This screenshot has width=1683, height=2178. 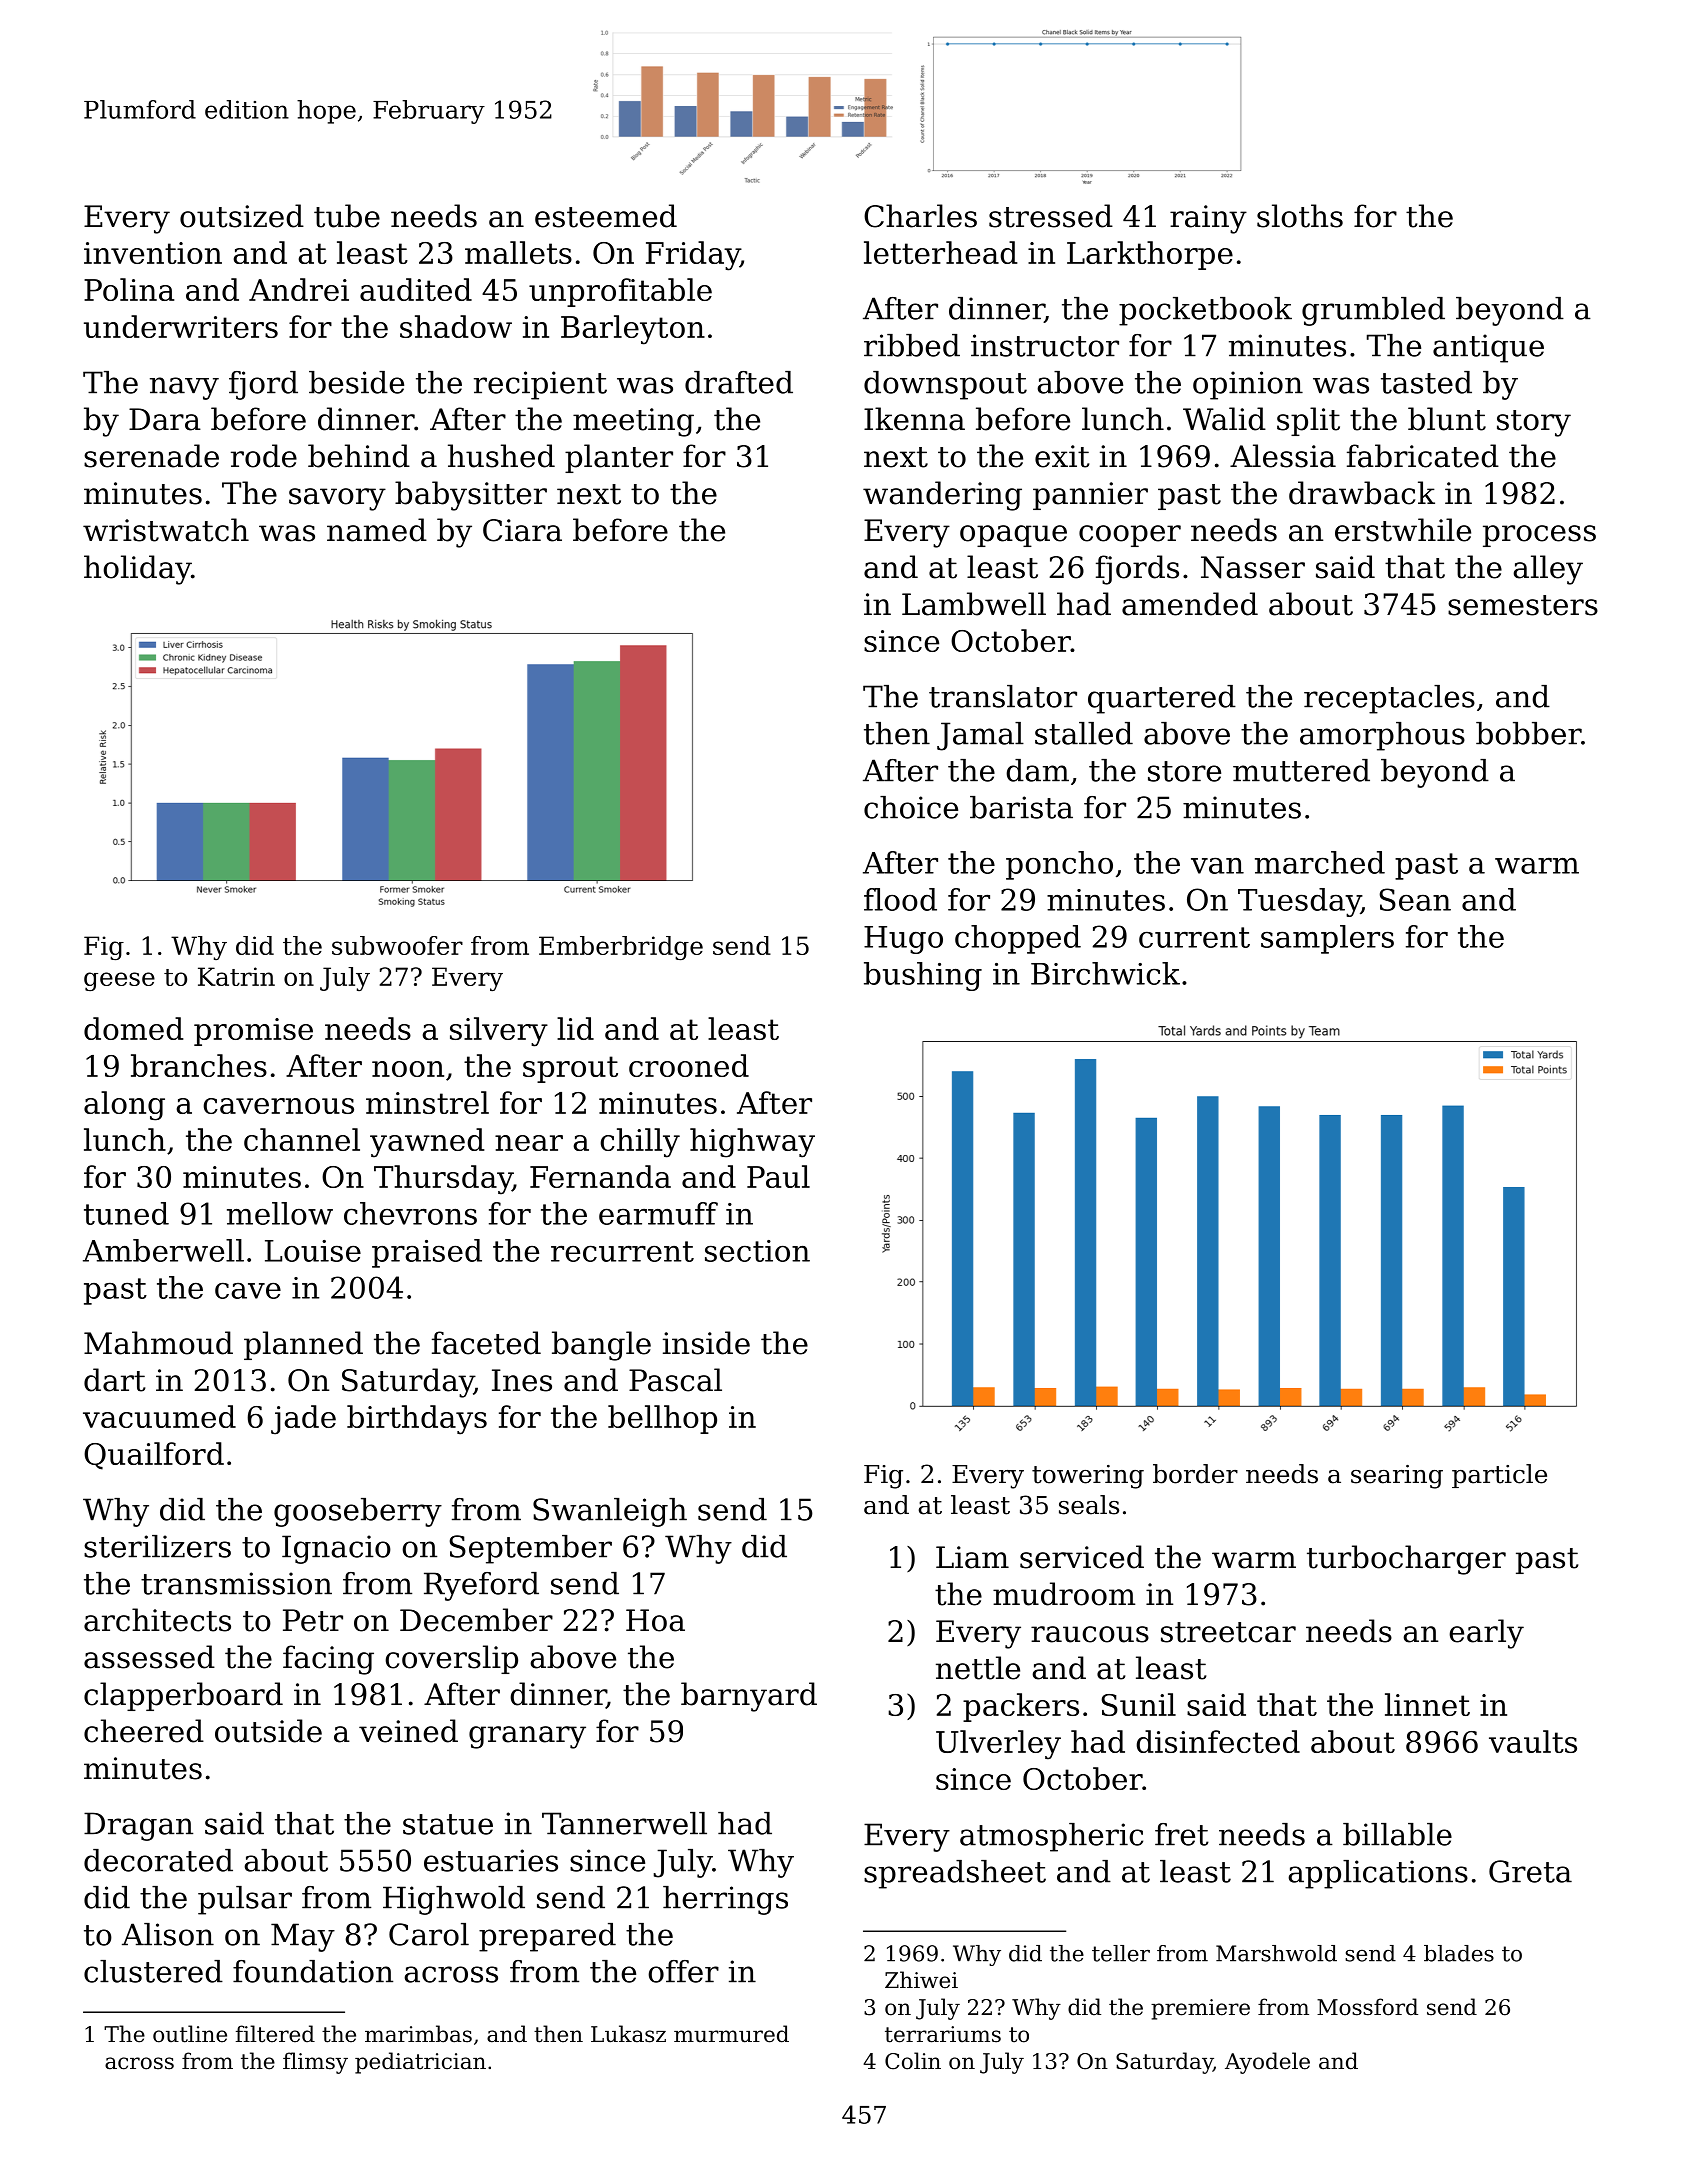 I want to click on pediatrician, so click(x=420, y=2063).
